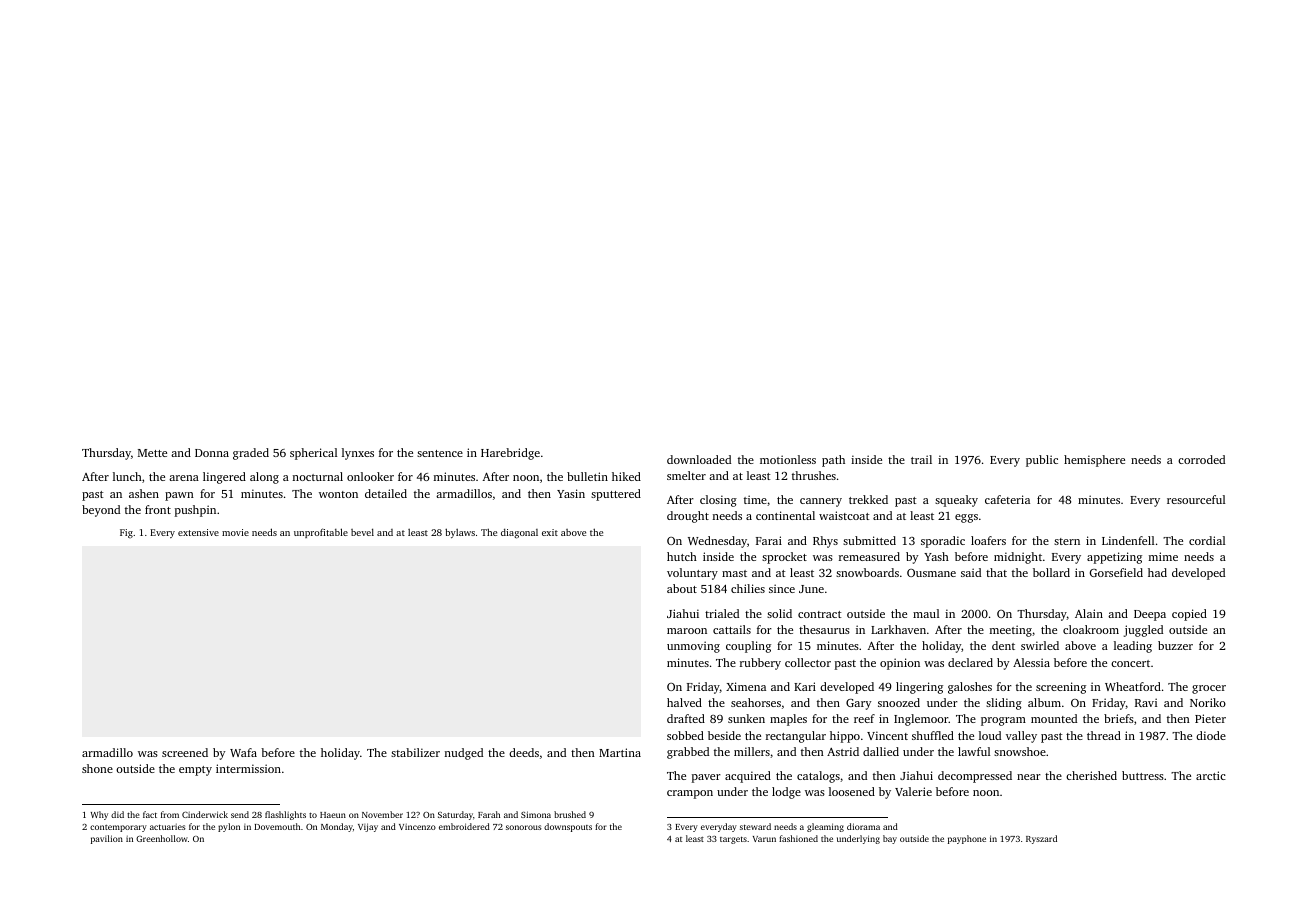 This screenshot has width=1308, height=924. I want to click on contemporary, so click(118, 828).
